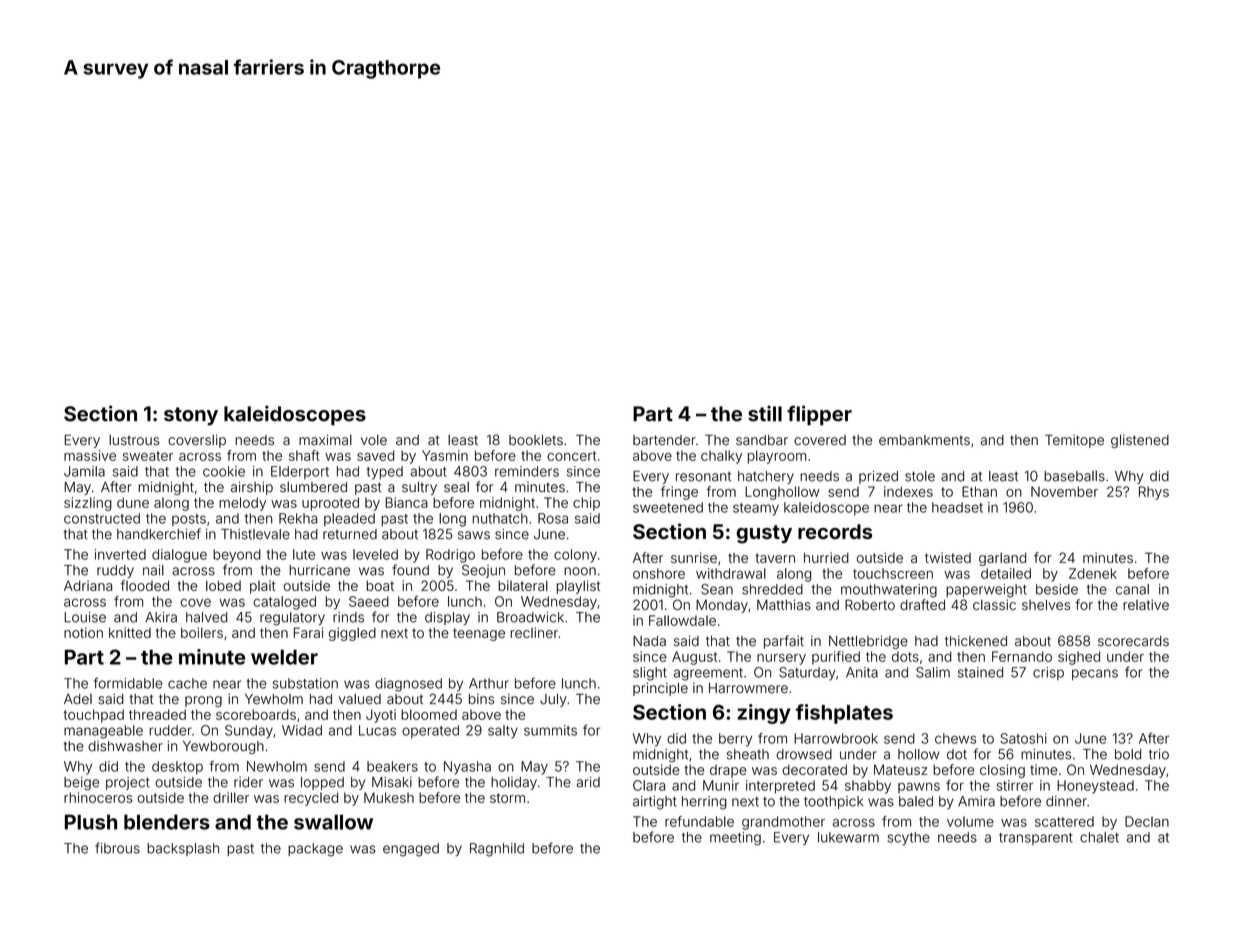 The width and height of the page is (1233, 952). What do you see at coordinates (315, 850) in the page?
I see `package` at bounding box center [315, 850].
